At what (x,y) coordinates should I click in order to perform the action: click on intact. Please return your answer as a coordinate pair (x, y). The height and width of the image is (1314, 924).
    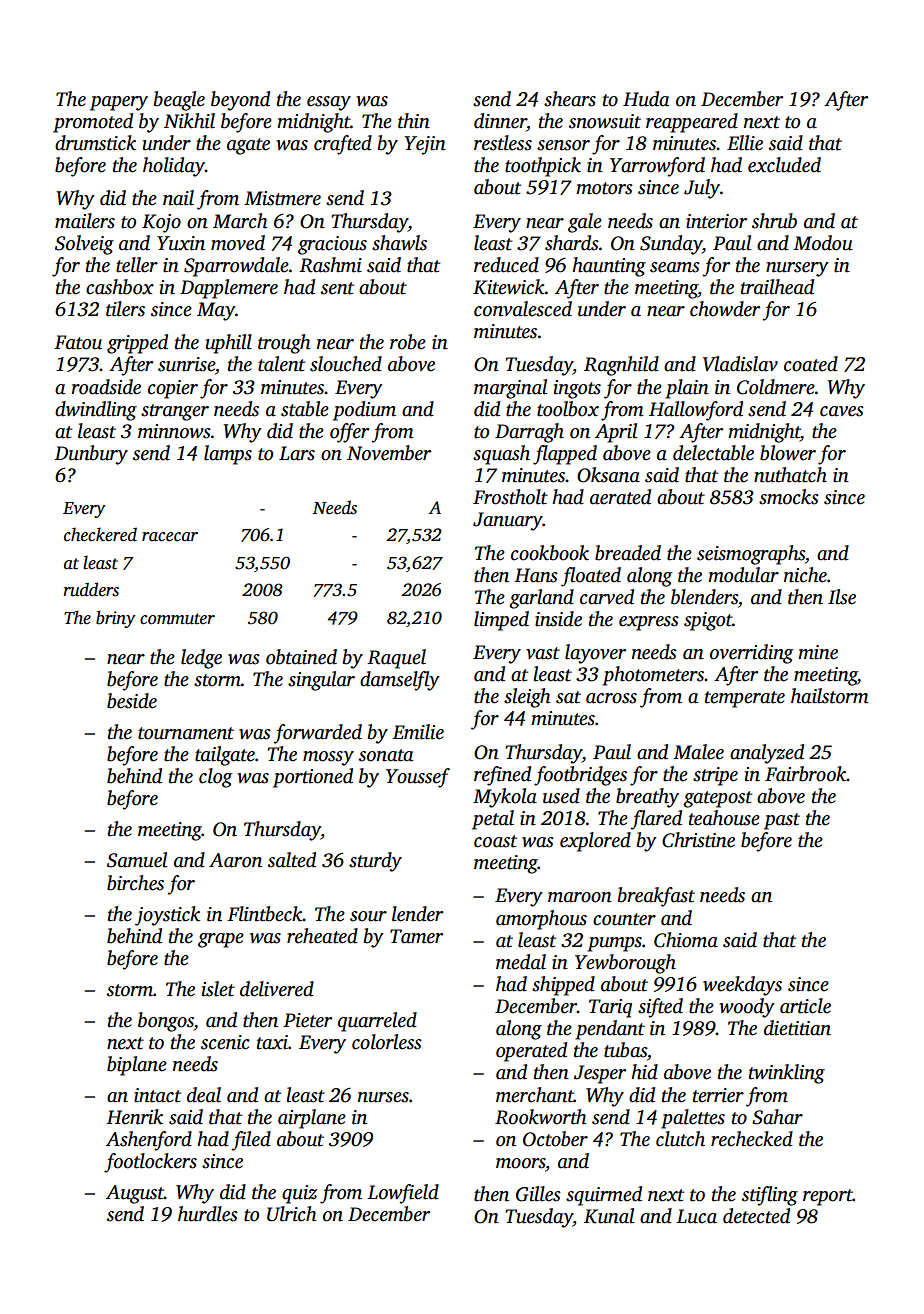
    Looking at the image, I should click on (157, 1095).
